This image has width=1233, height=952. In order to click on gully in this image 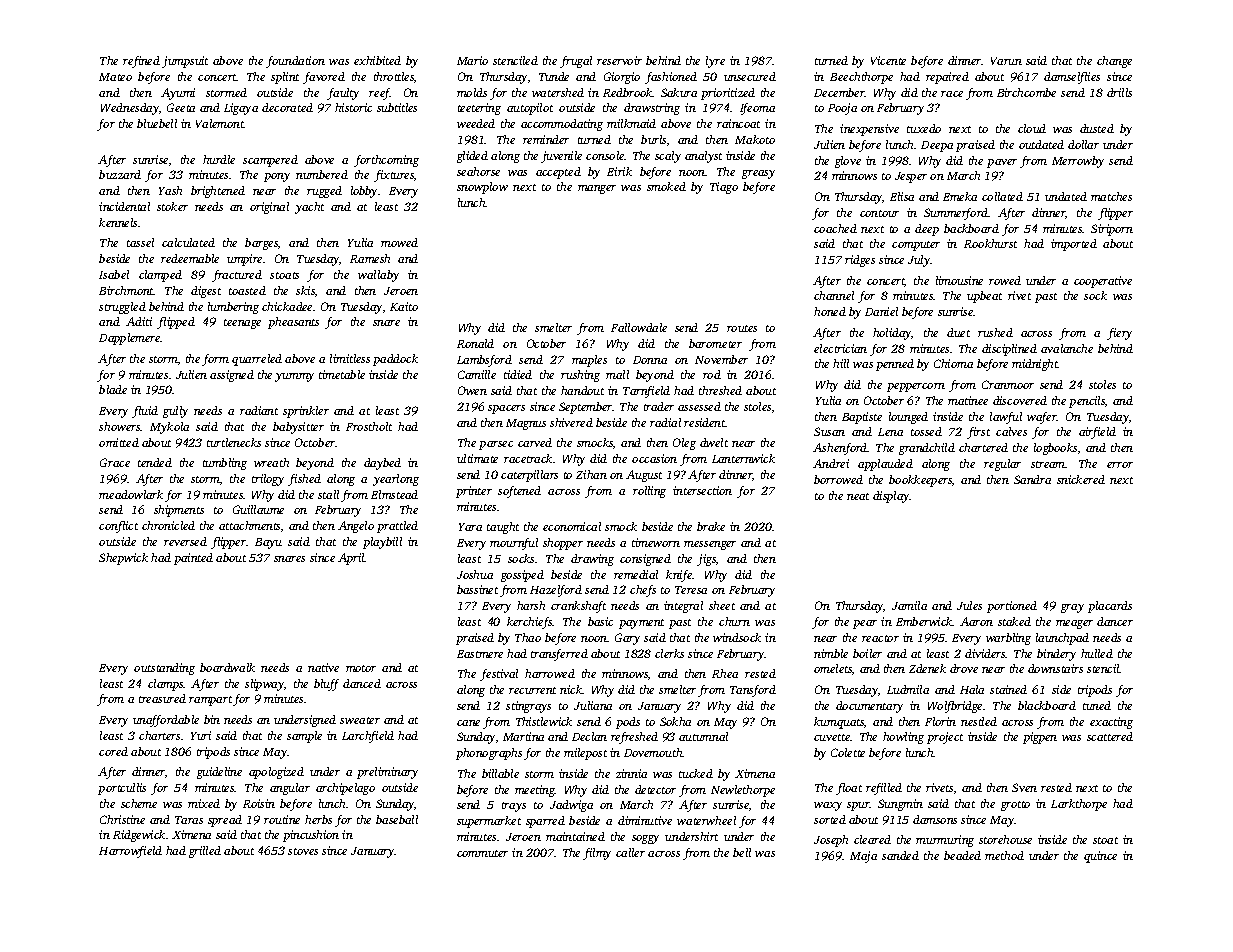, I will do `click(175, 412)`.
